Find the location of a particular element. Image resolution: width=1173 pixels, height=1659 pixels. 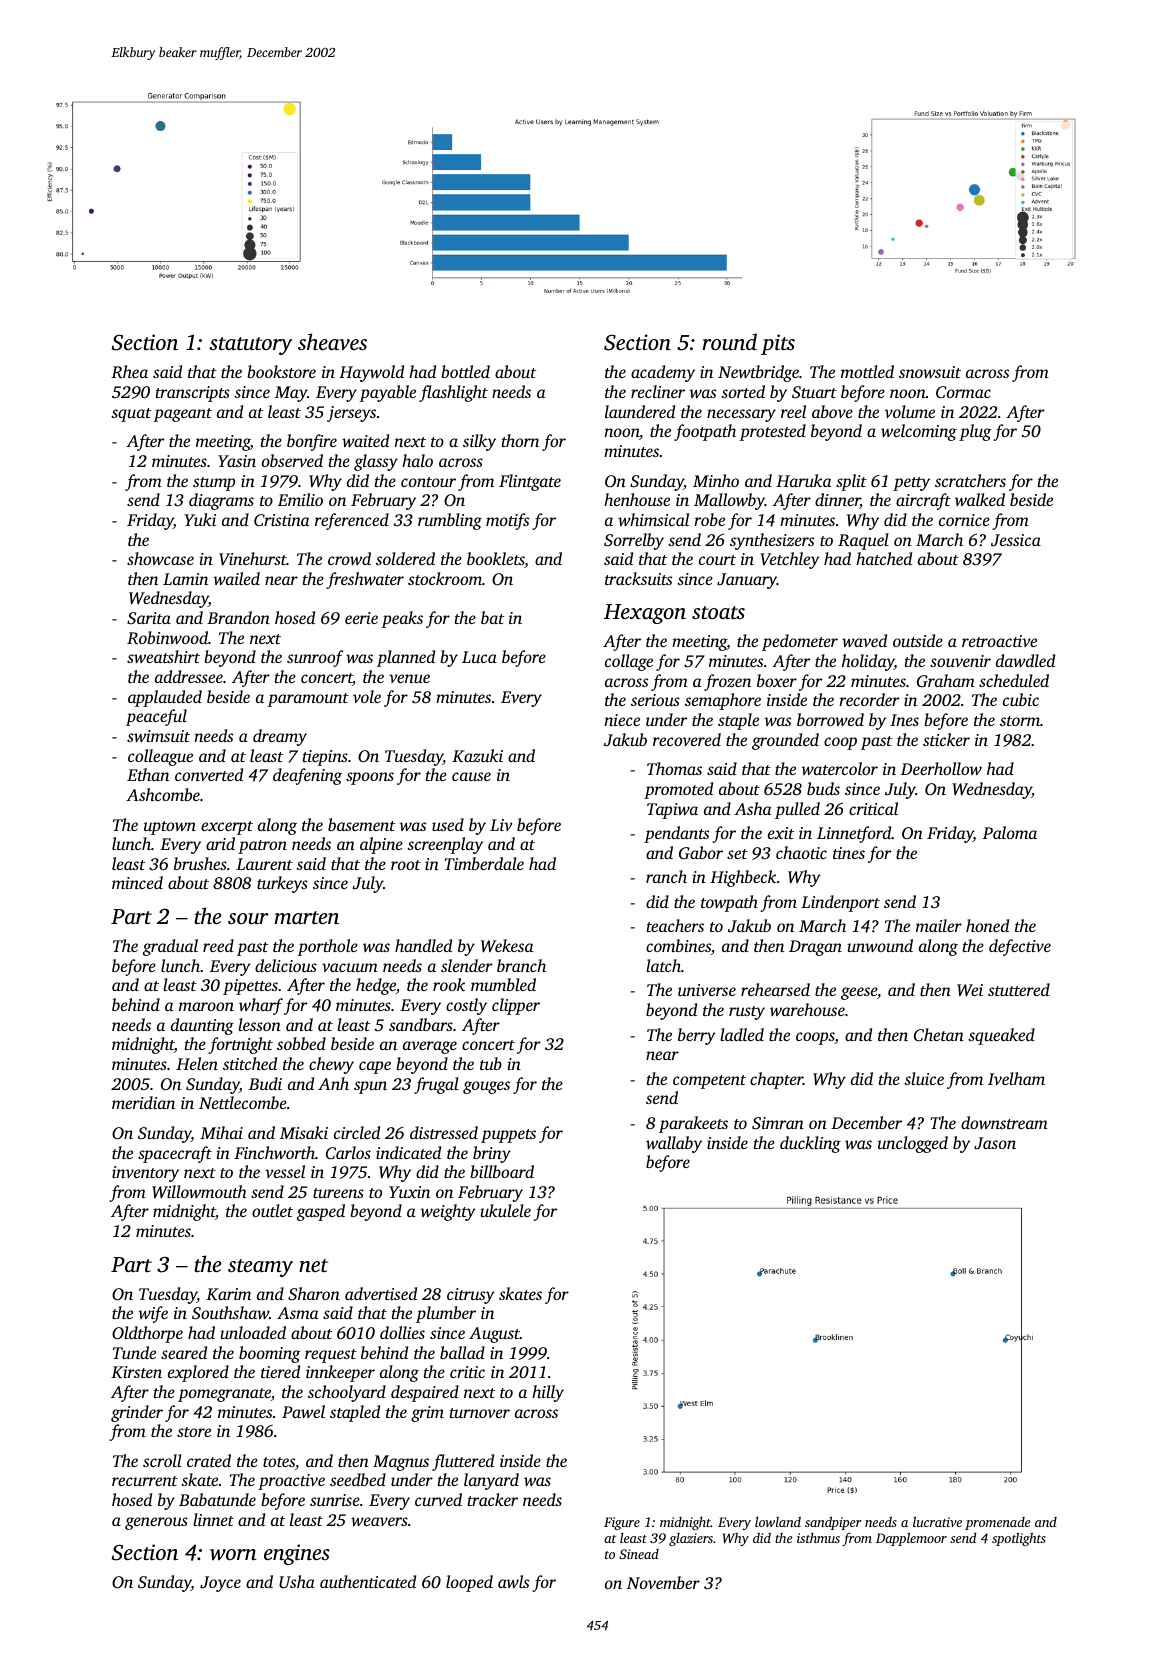

Cormac is located at coordinates (963, 392).
